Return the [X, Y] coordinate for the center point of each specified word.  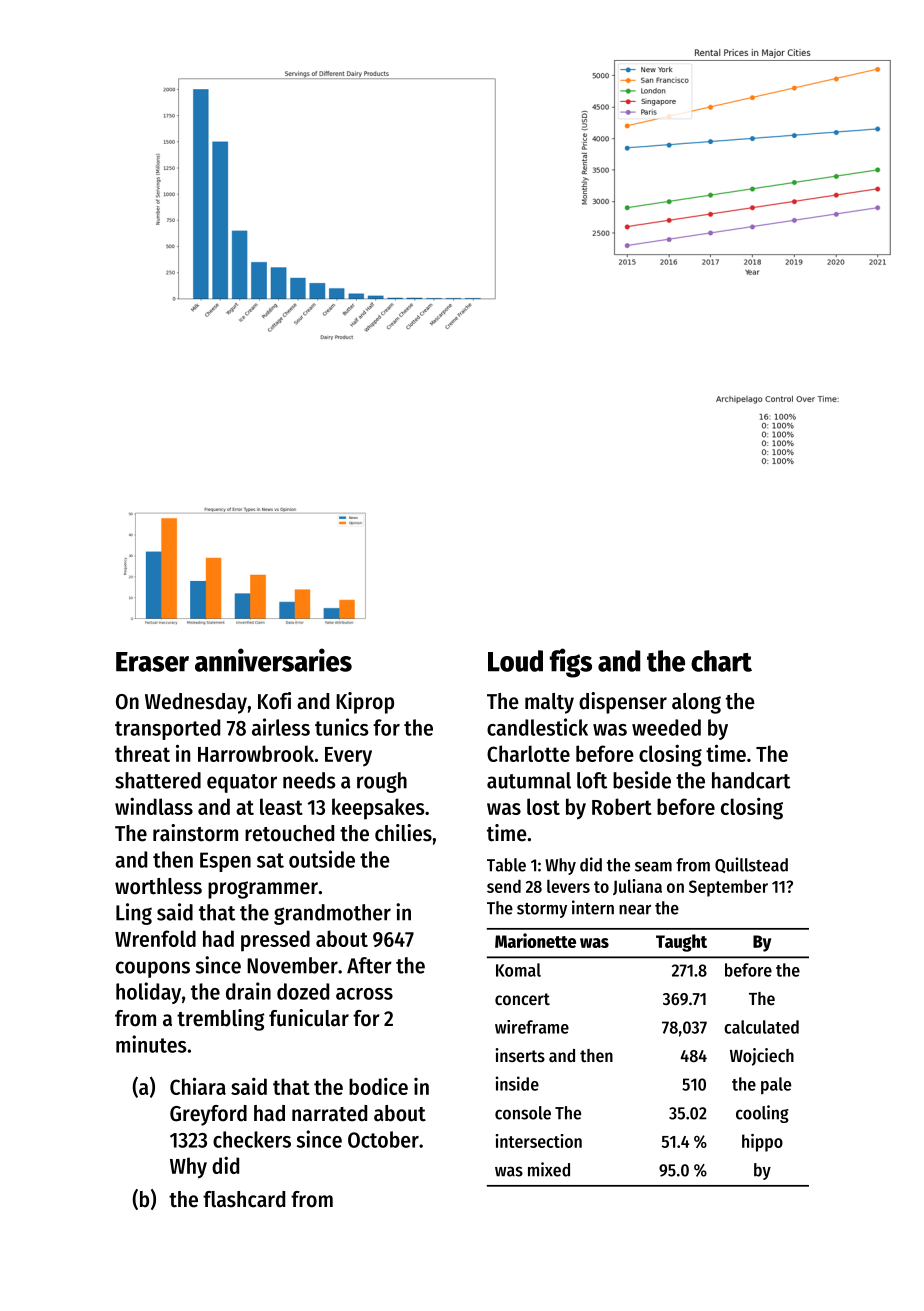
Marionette [535, 940]
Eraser [152, 662]
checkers [252, 1139]
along [696, 703]
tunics [342, 727]
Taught [681, 943]
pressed [275, 941]
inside [517, 1083]
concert [522, 999]
